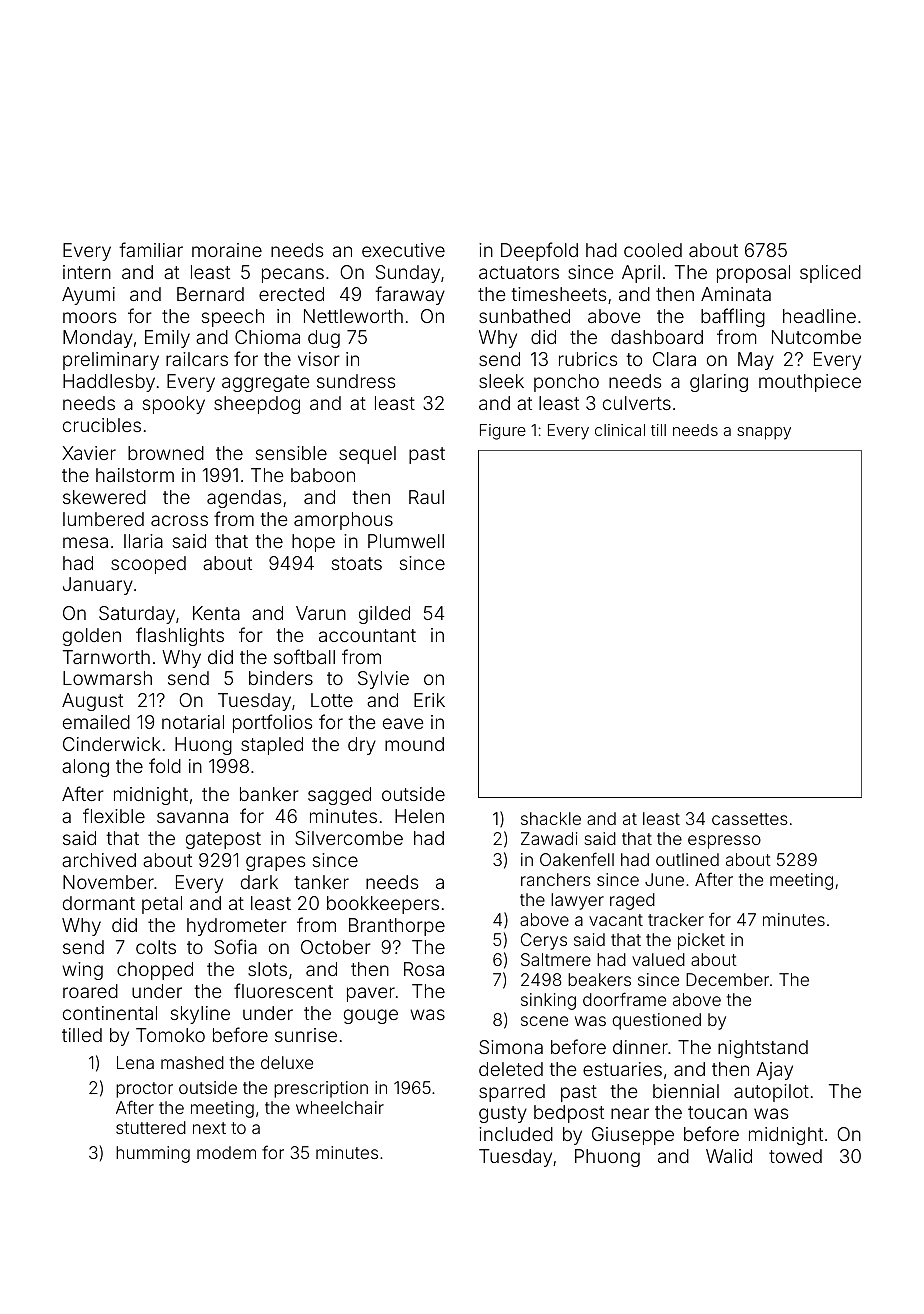 The width and height of the document is (924, 1314). Describe the element at coordinates (192, 817) in the document. I see `savanna` at that location.
